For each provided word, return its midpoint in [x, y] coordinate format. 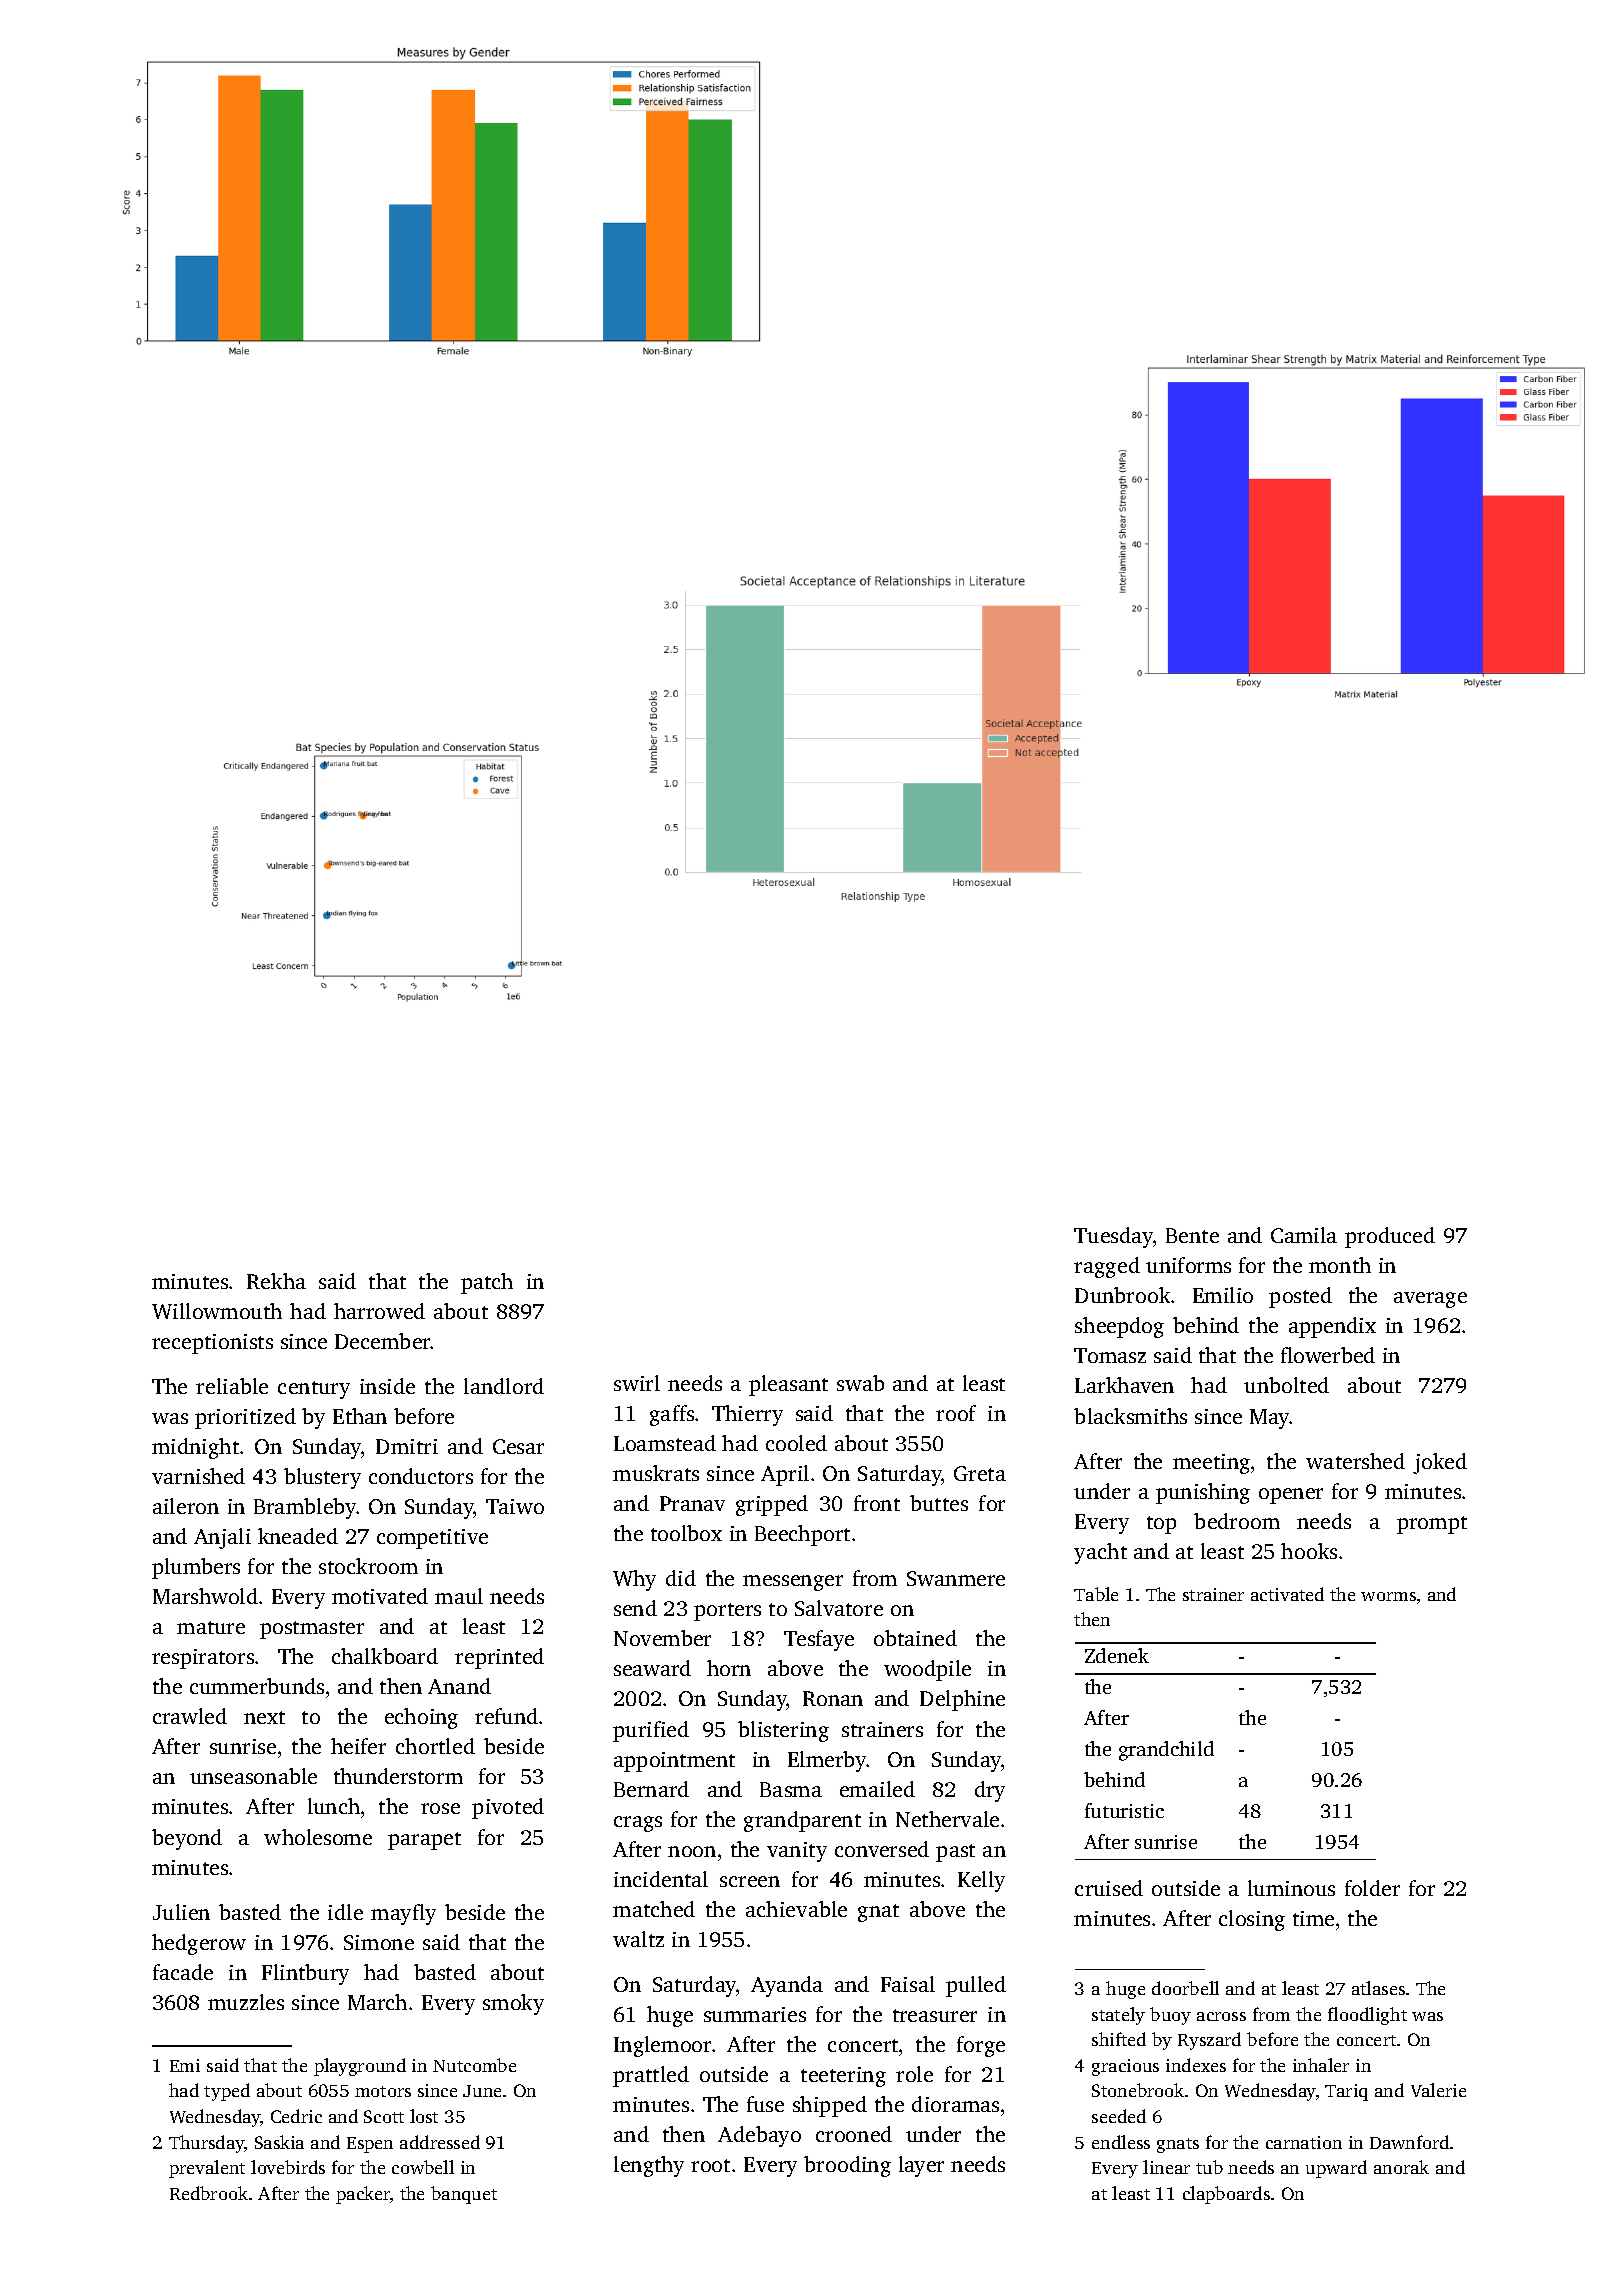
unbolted [1286, 1385]
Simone [379, 1942]
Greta [980, 1473]
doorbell [1185, 1988]
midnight [195, 1448]
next [264, 1717]
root [710, 2165]
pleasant [788, 1385]
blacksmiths [1130, 1416]
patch [487, 1283]
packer [363, 2195]
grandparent [802, 1821]
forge [981, 2046]
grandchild [1166, 1751]
